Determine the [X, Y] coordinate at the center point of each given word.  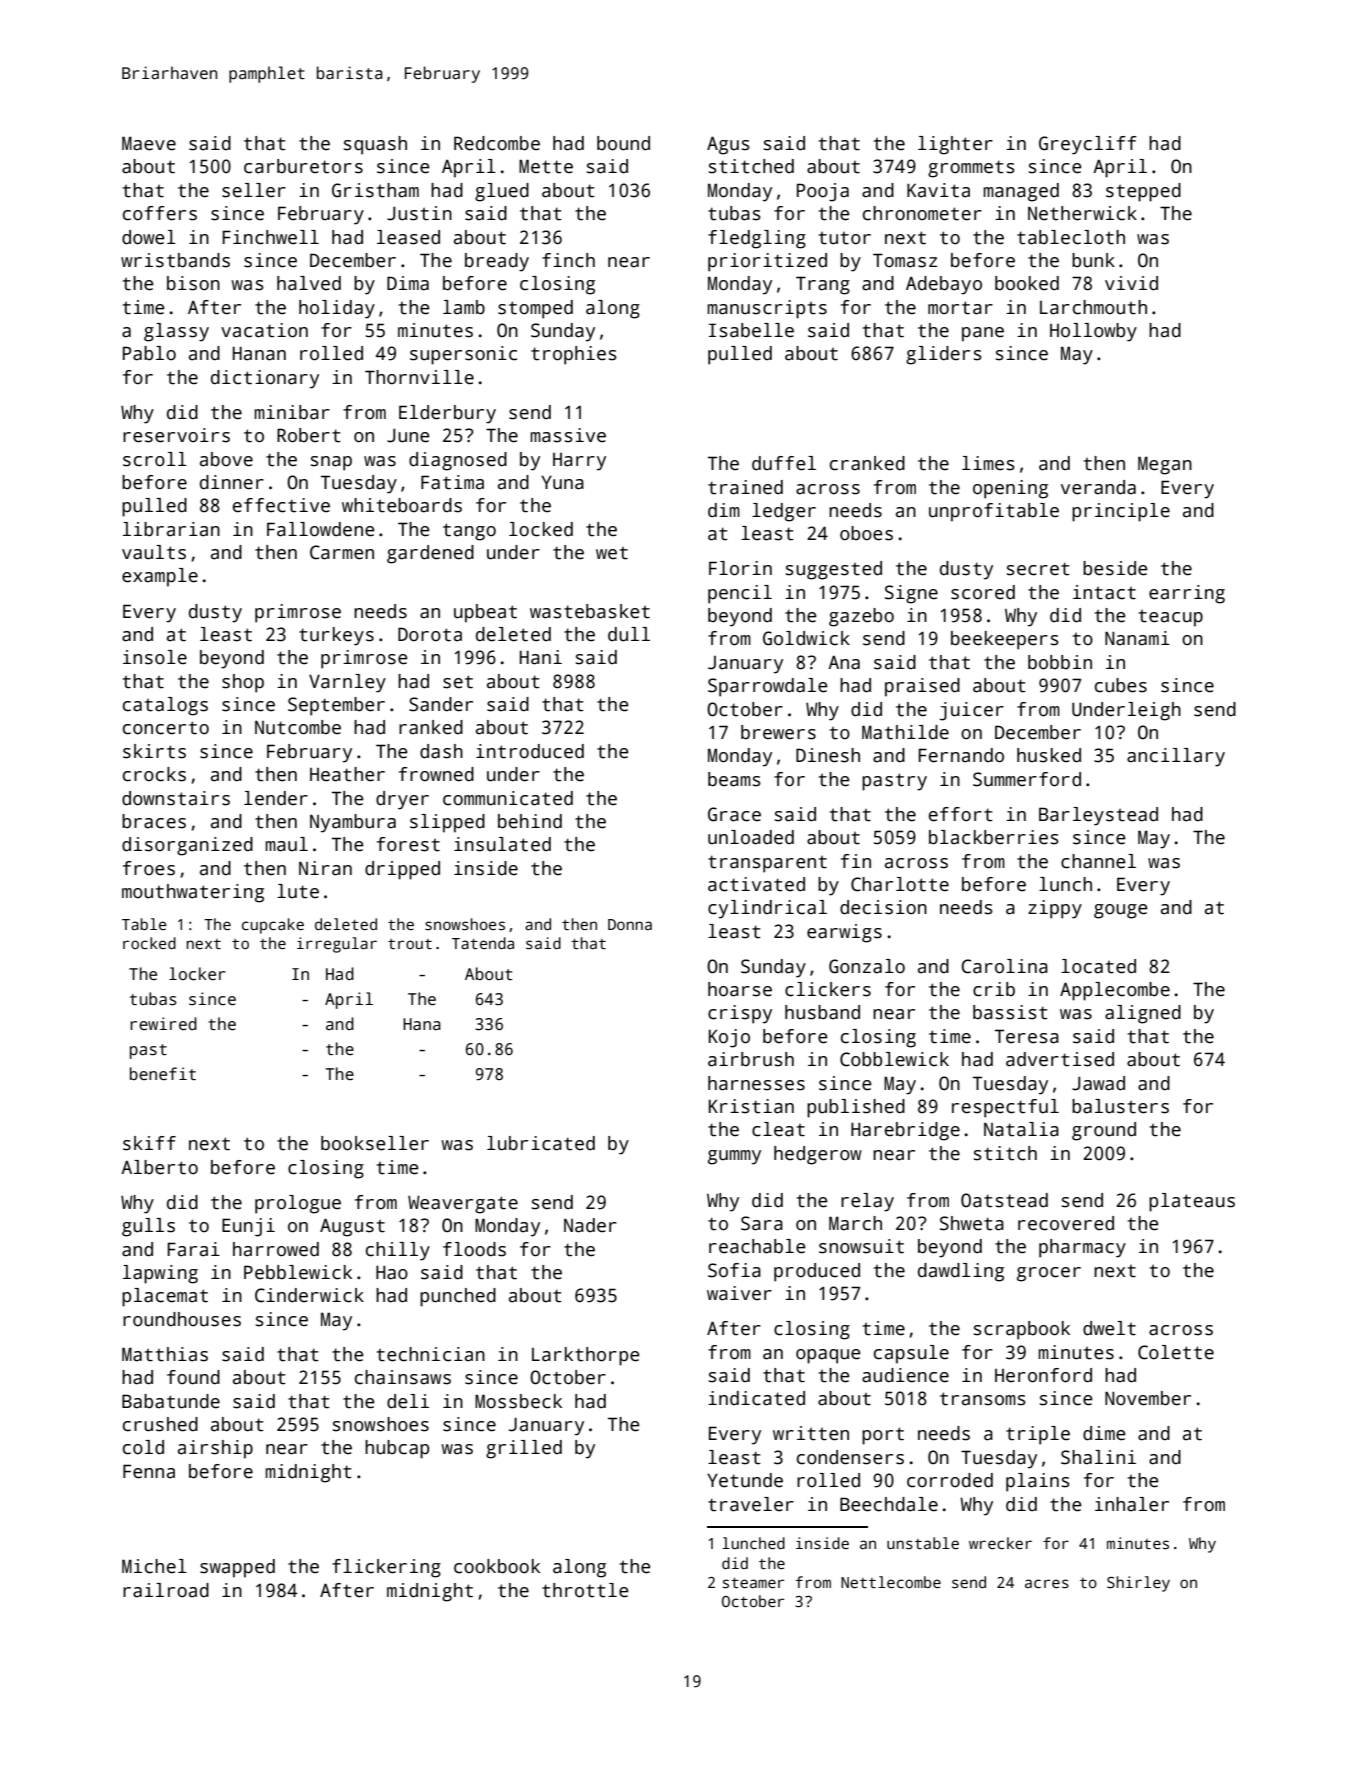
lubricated [541, 1143]
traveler [751, 1504]
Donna [630, 924]
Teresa [1027, 1036]
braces [154, 821]
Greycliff [1088, 145]
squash [375, 145]
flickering [386, 1568]
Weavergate [463, 1205]
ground [1104, 1131]
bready [497, 262]
